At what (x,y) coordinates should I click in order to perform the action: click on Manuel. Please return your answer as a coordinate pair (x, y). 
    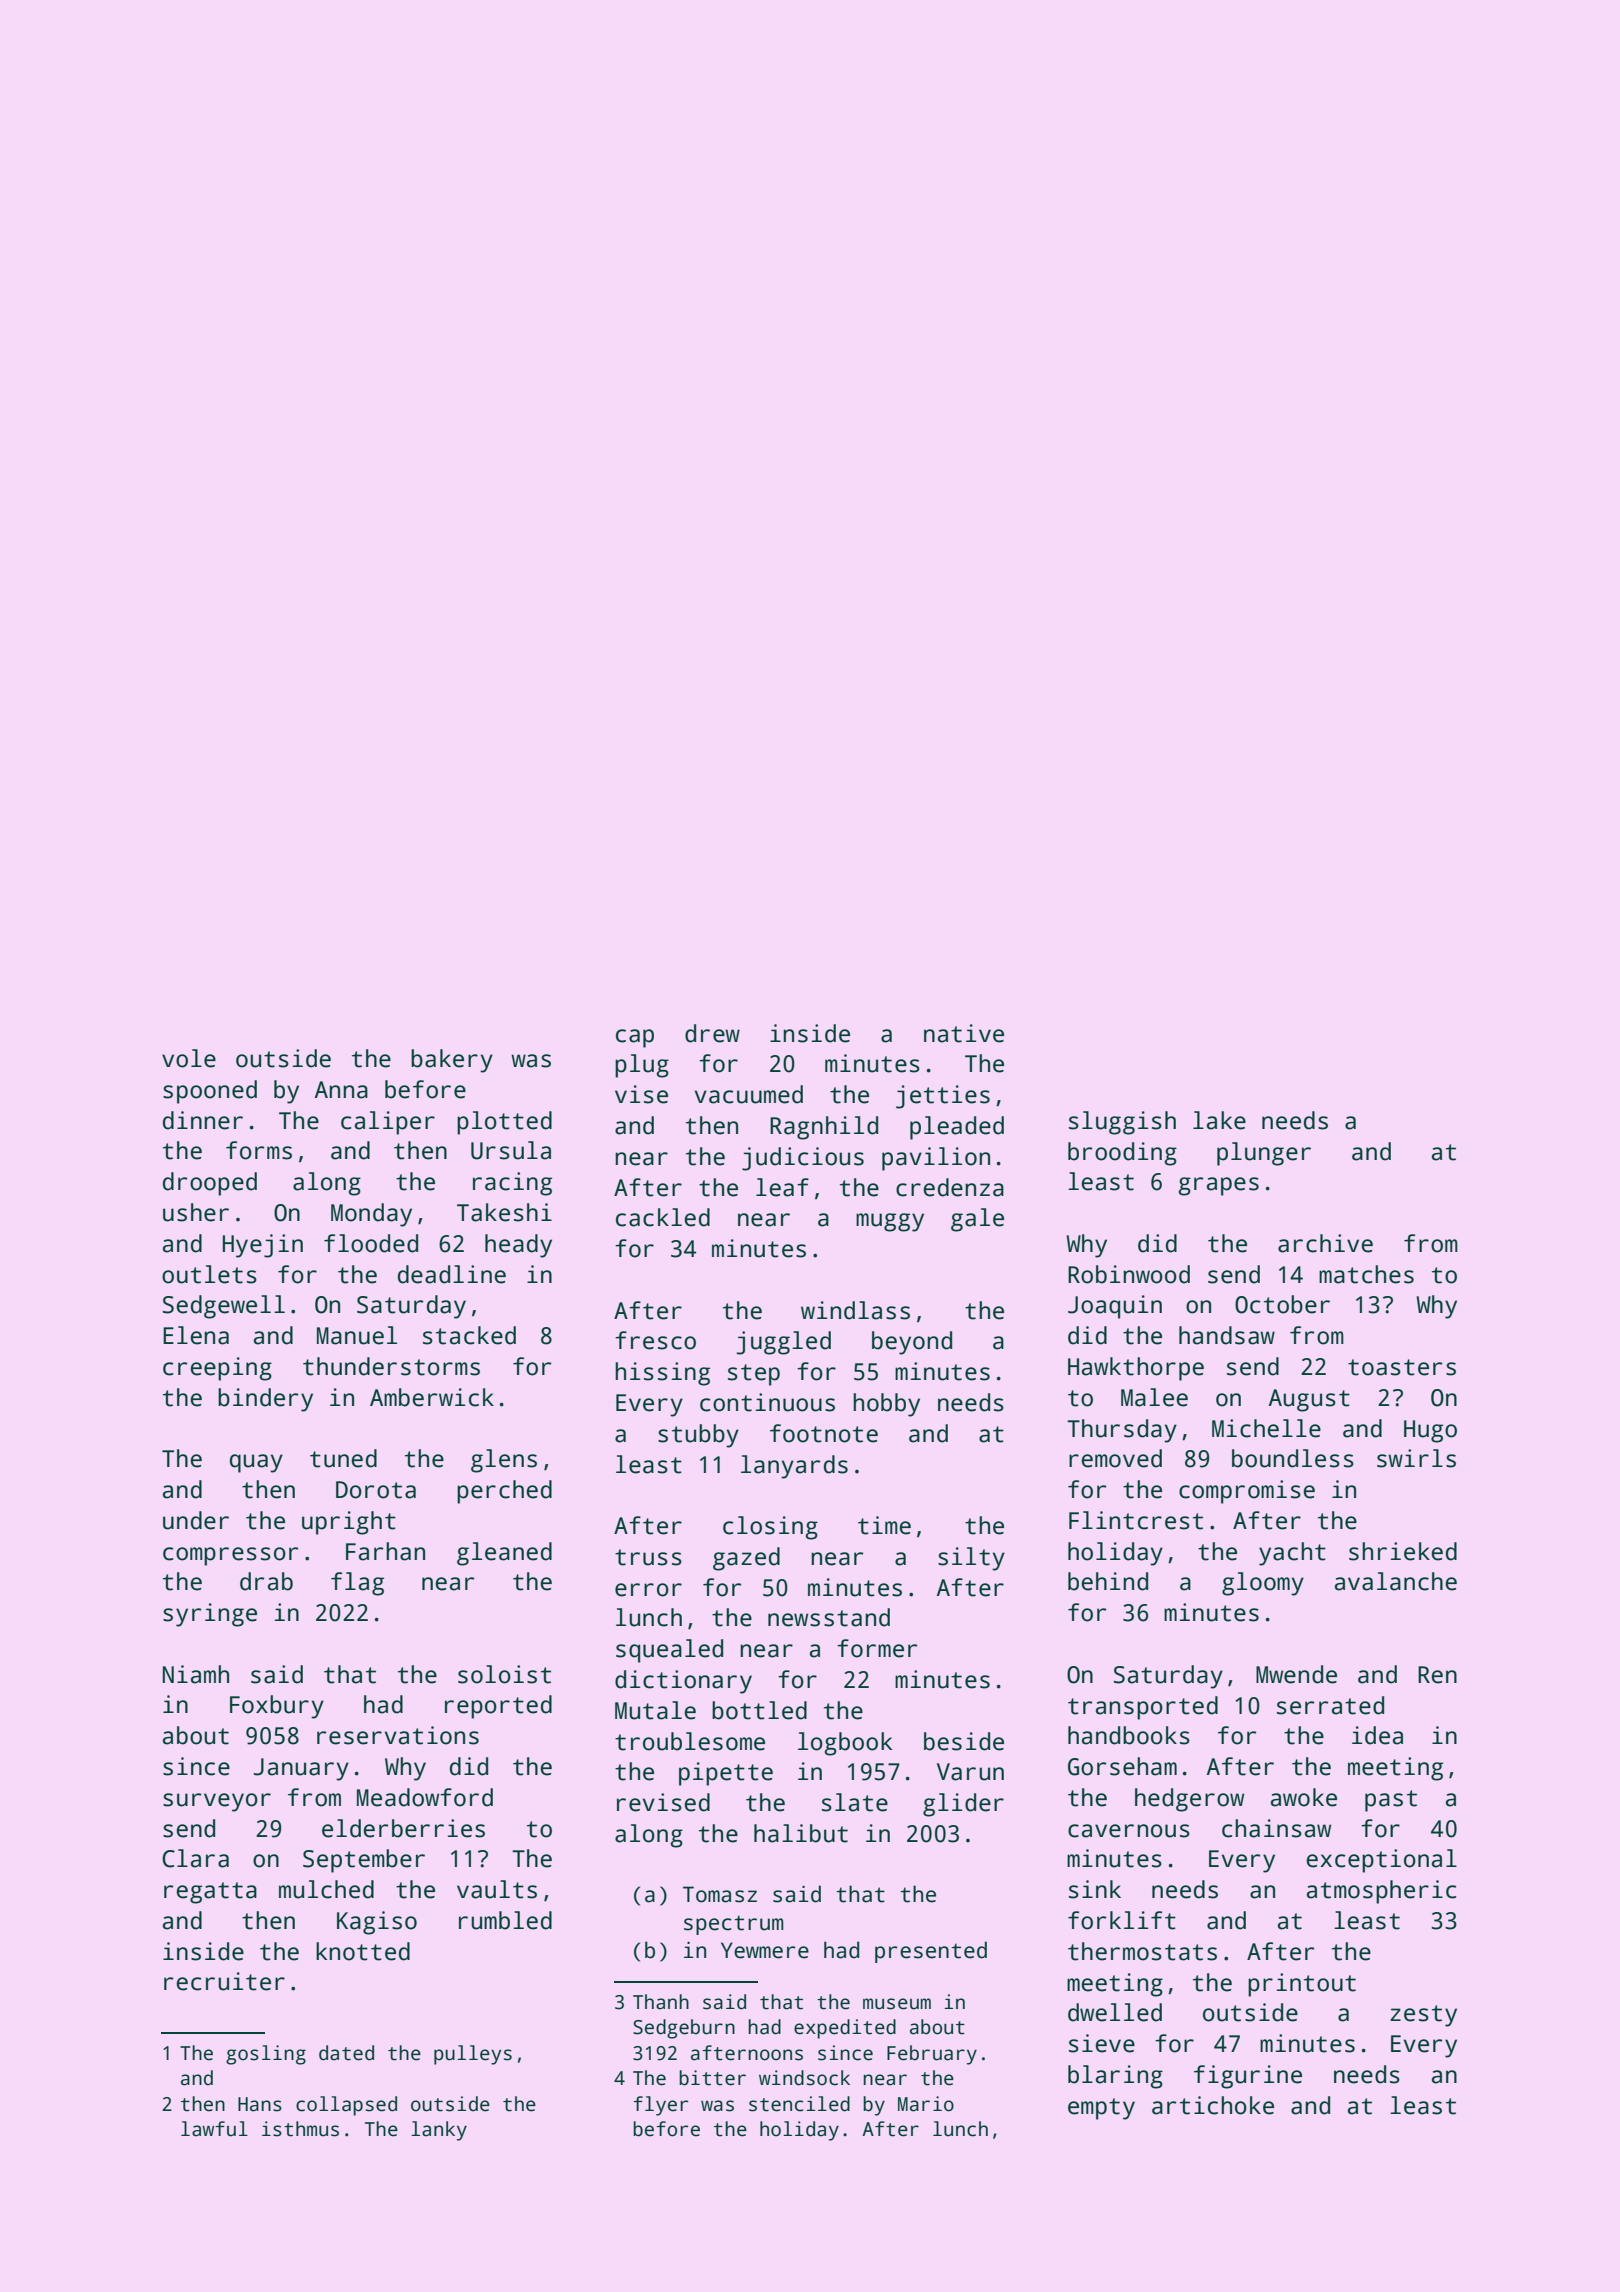
    Looking at the image, I should click on (357, 1335).
